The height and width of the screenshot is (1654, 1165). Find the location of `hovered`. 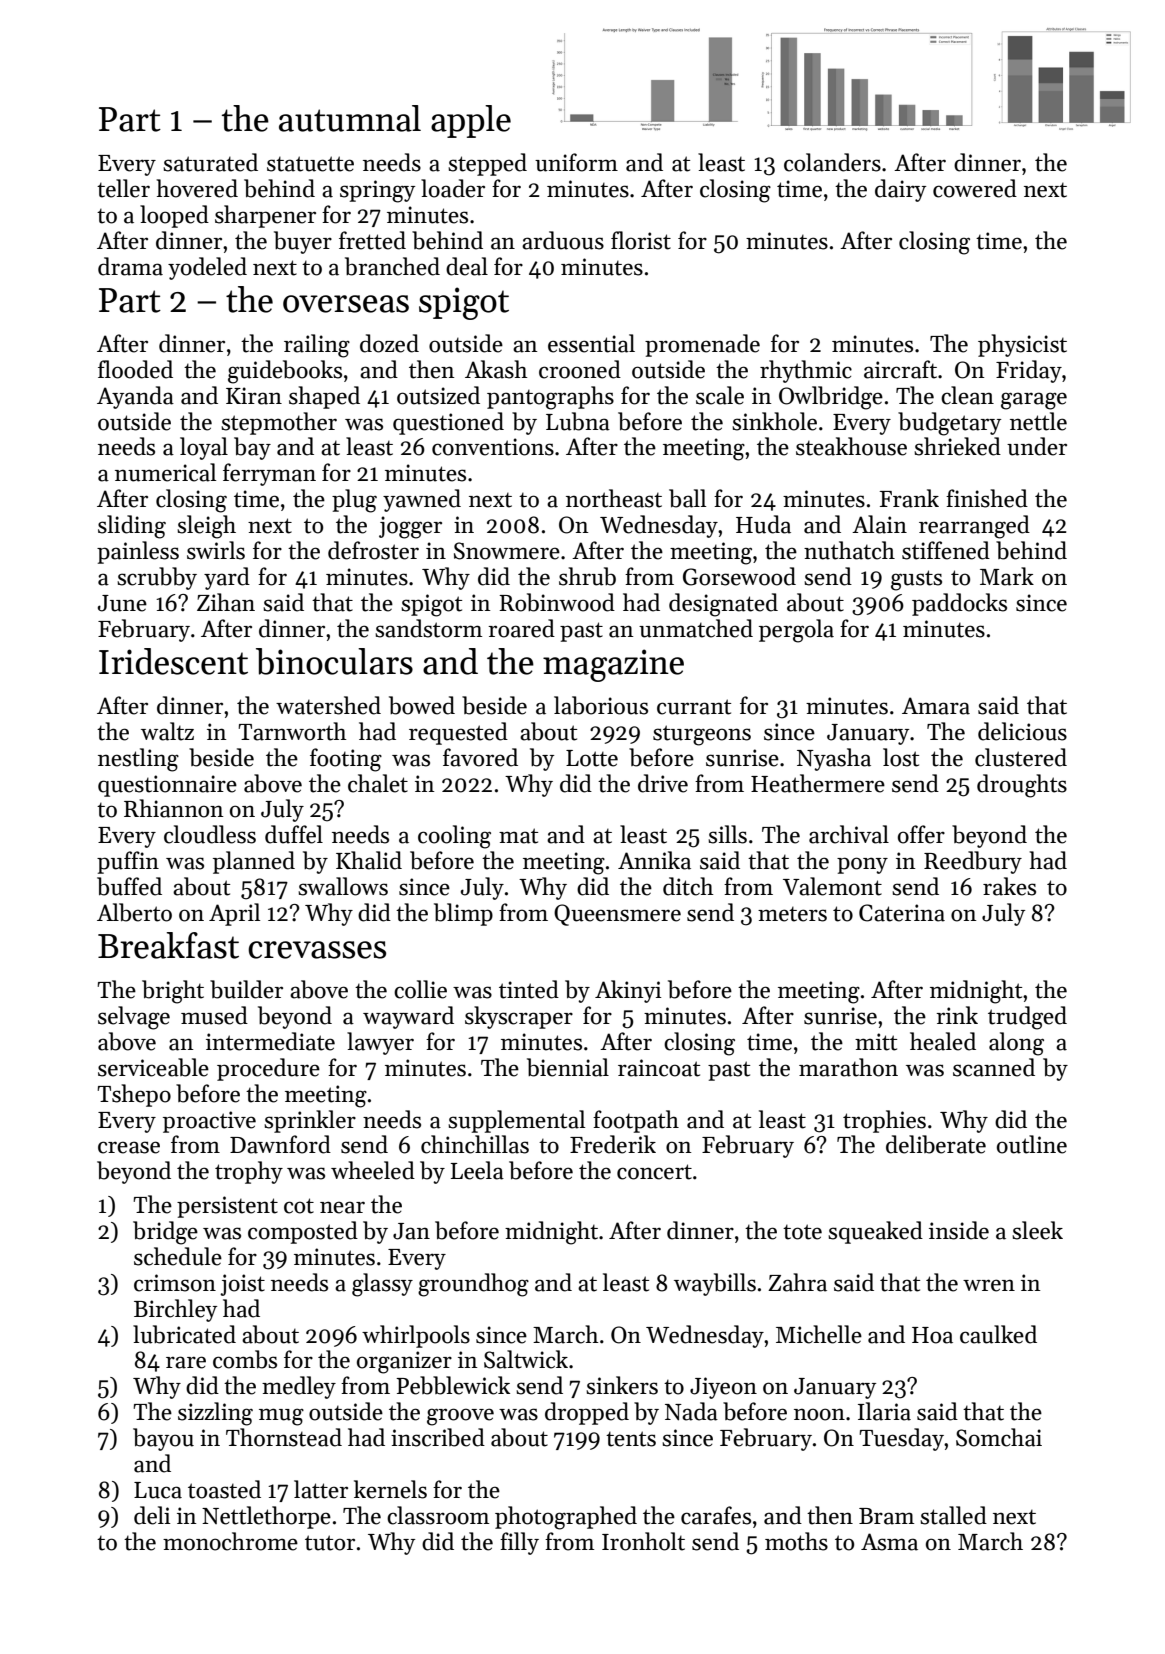

hovered is located at coordinates (197, 188).
